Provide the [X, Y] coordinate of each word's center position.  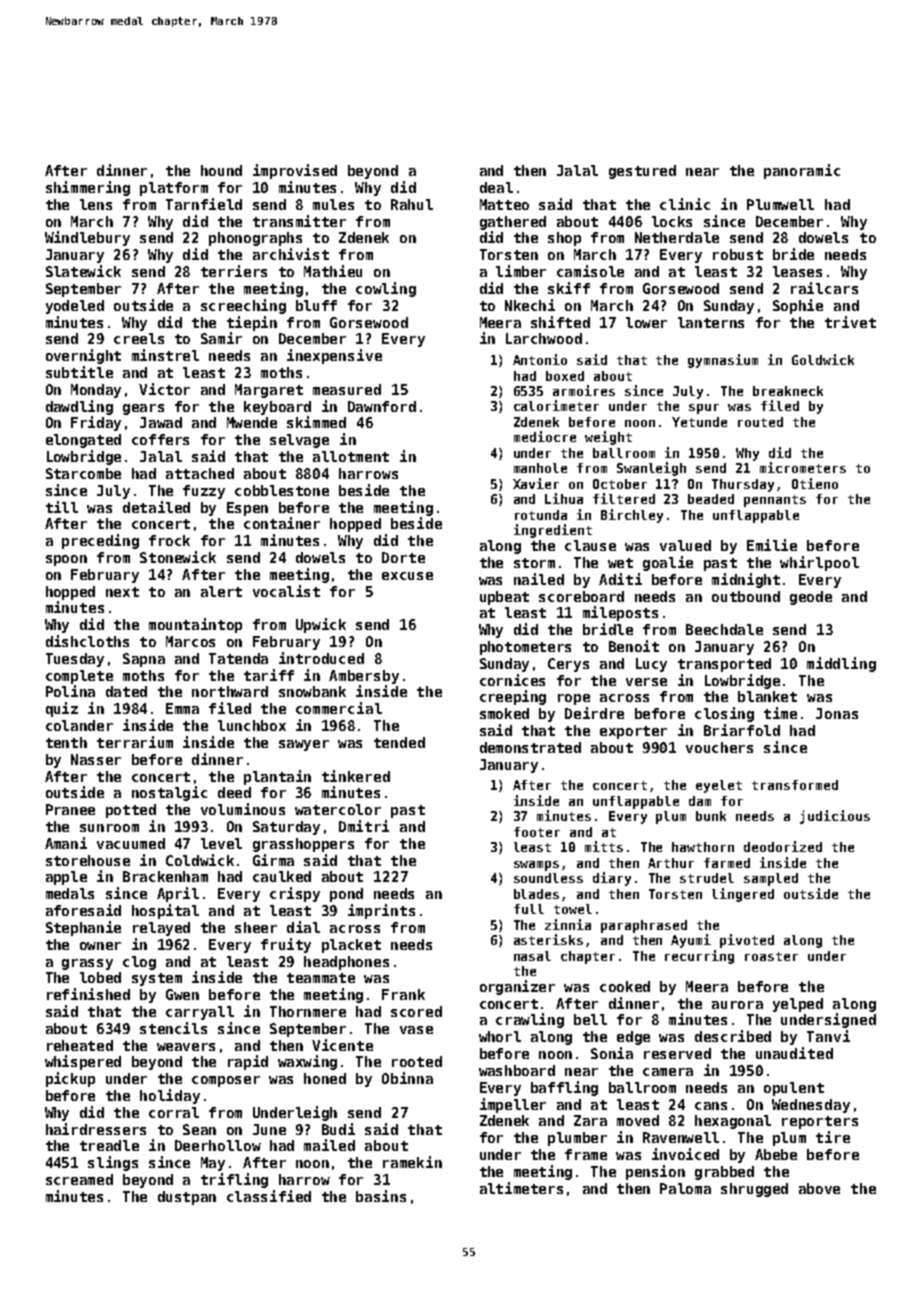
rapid [248, 1062]
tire [833, 1137]
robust [738, 254]
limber [521, 271]
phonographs [255, 239]
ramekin [412, 1162]
